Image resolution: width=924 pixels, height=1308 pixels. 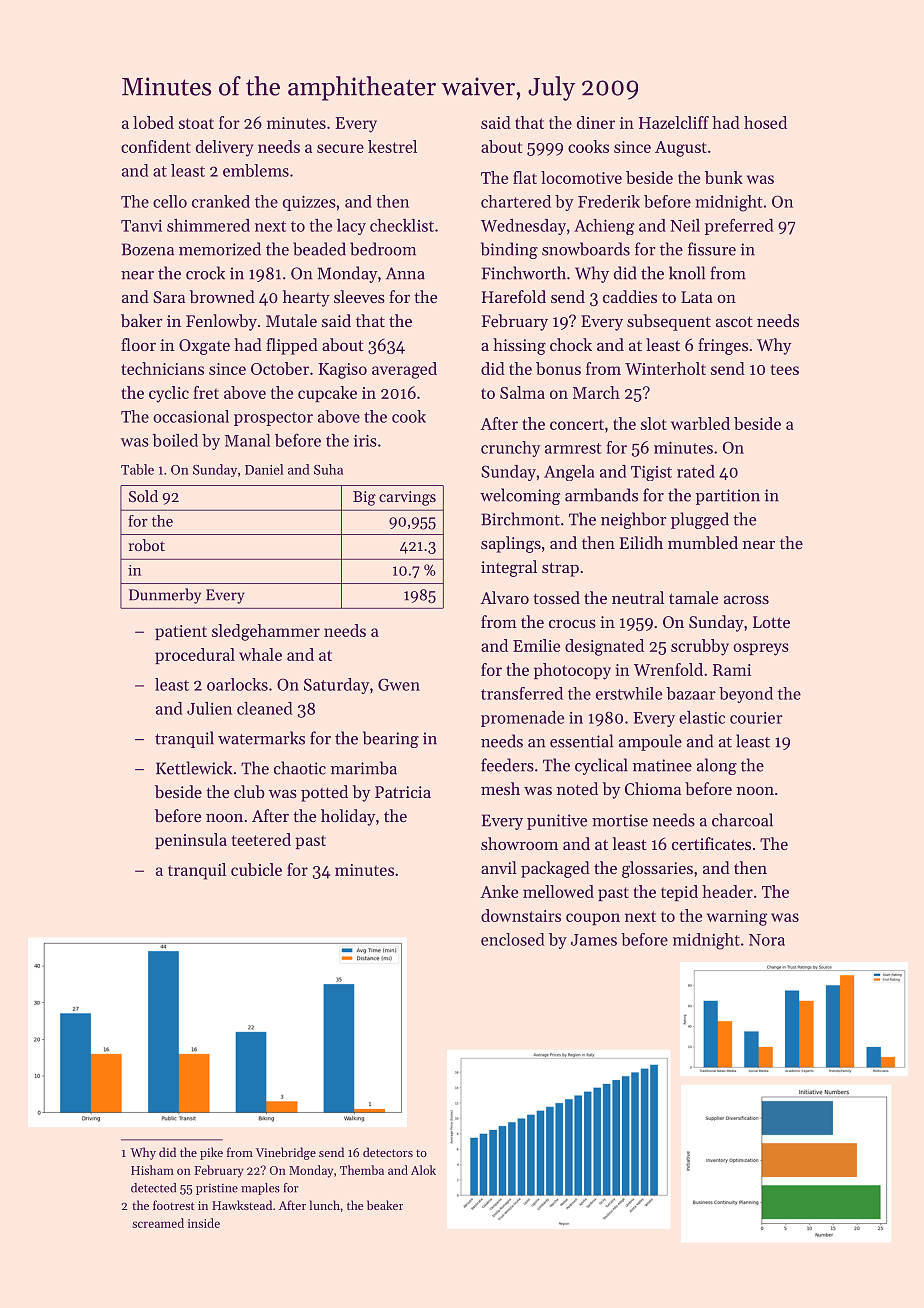 I want to click on Patricia, so click(x=403, y=792).
